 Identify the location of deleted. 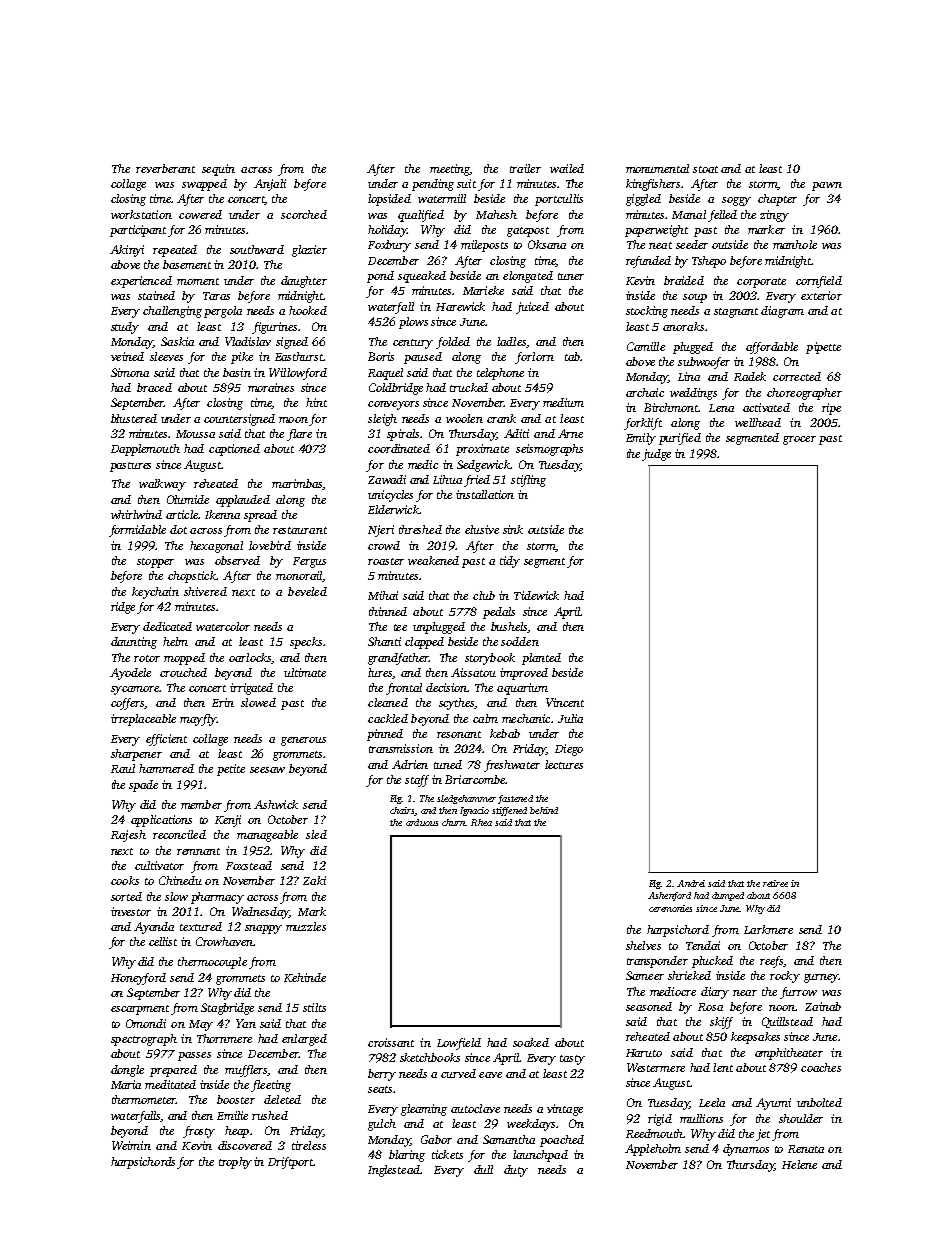
(282, 1099).
